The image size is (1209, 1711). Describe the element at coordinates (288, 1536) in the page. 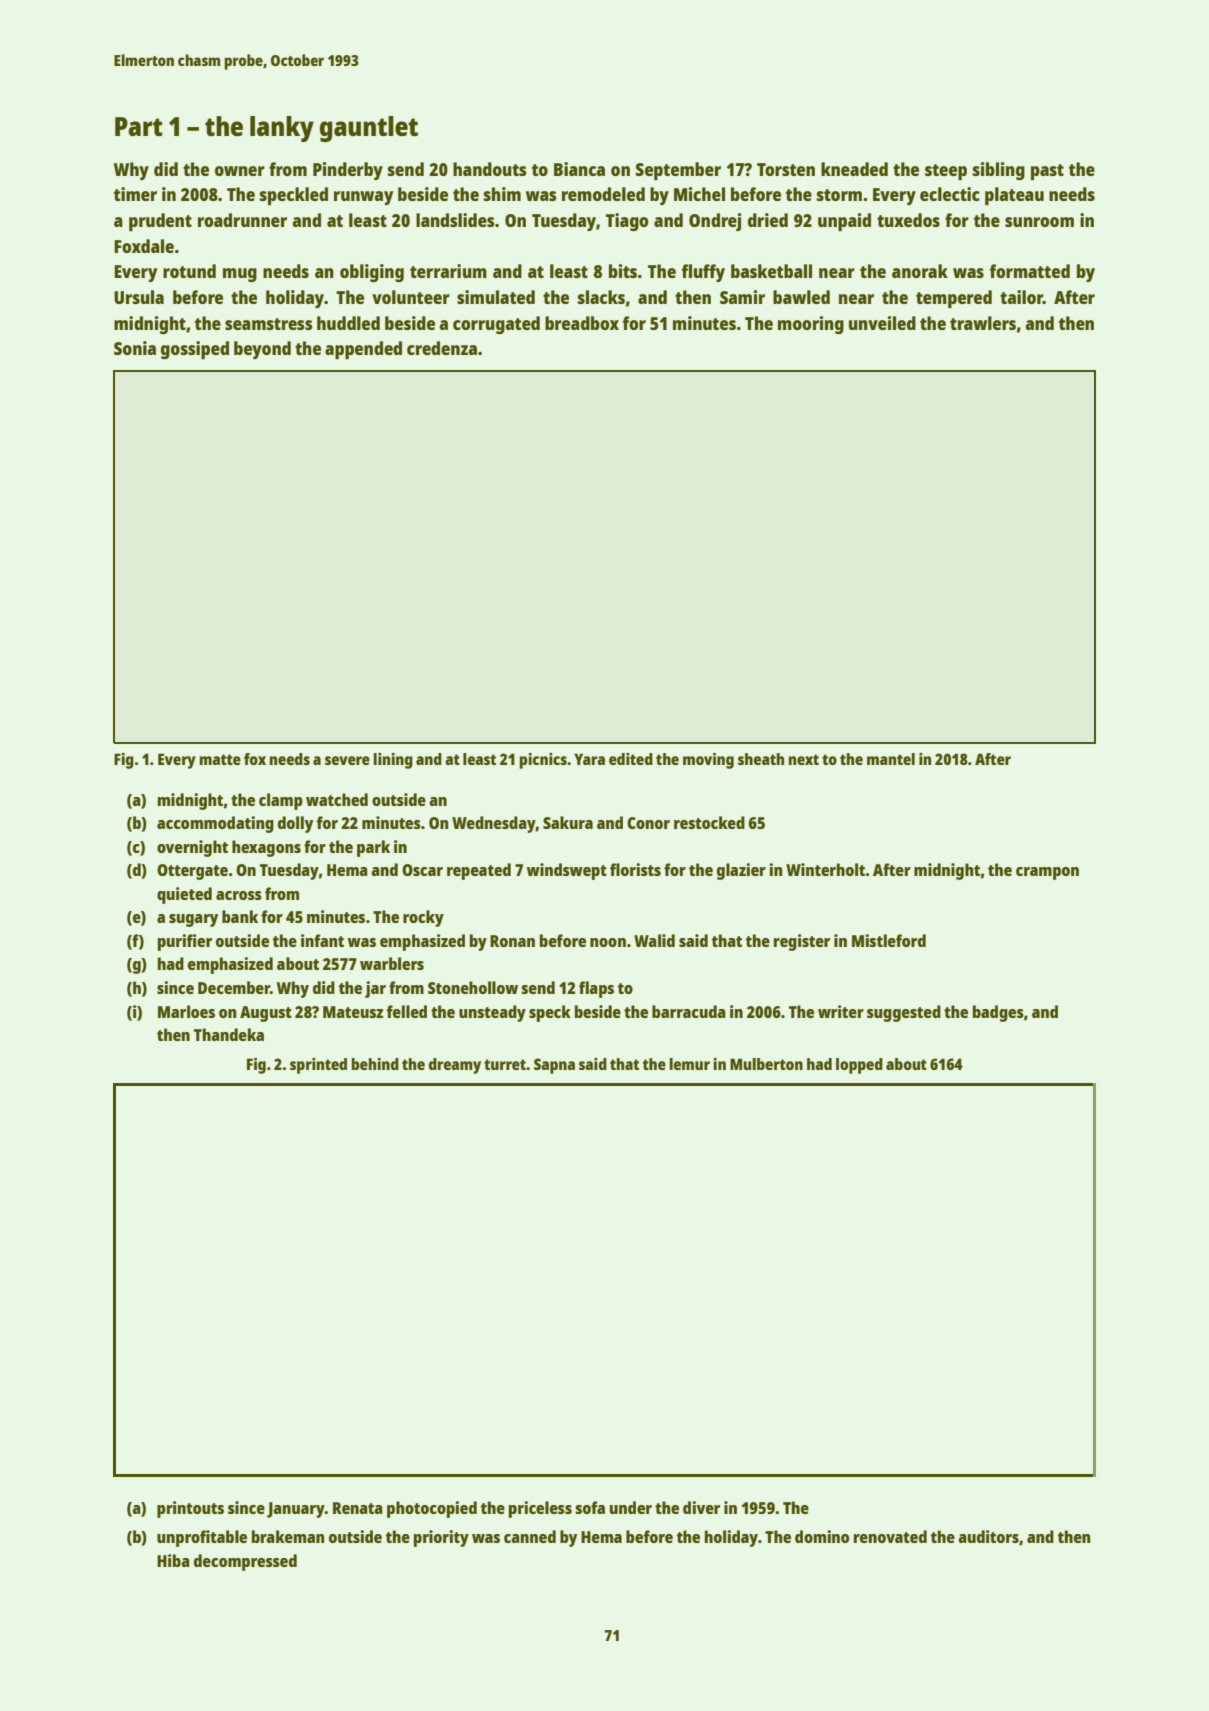

I see `brakeman` at that location.
